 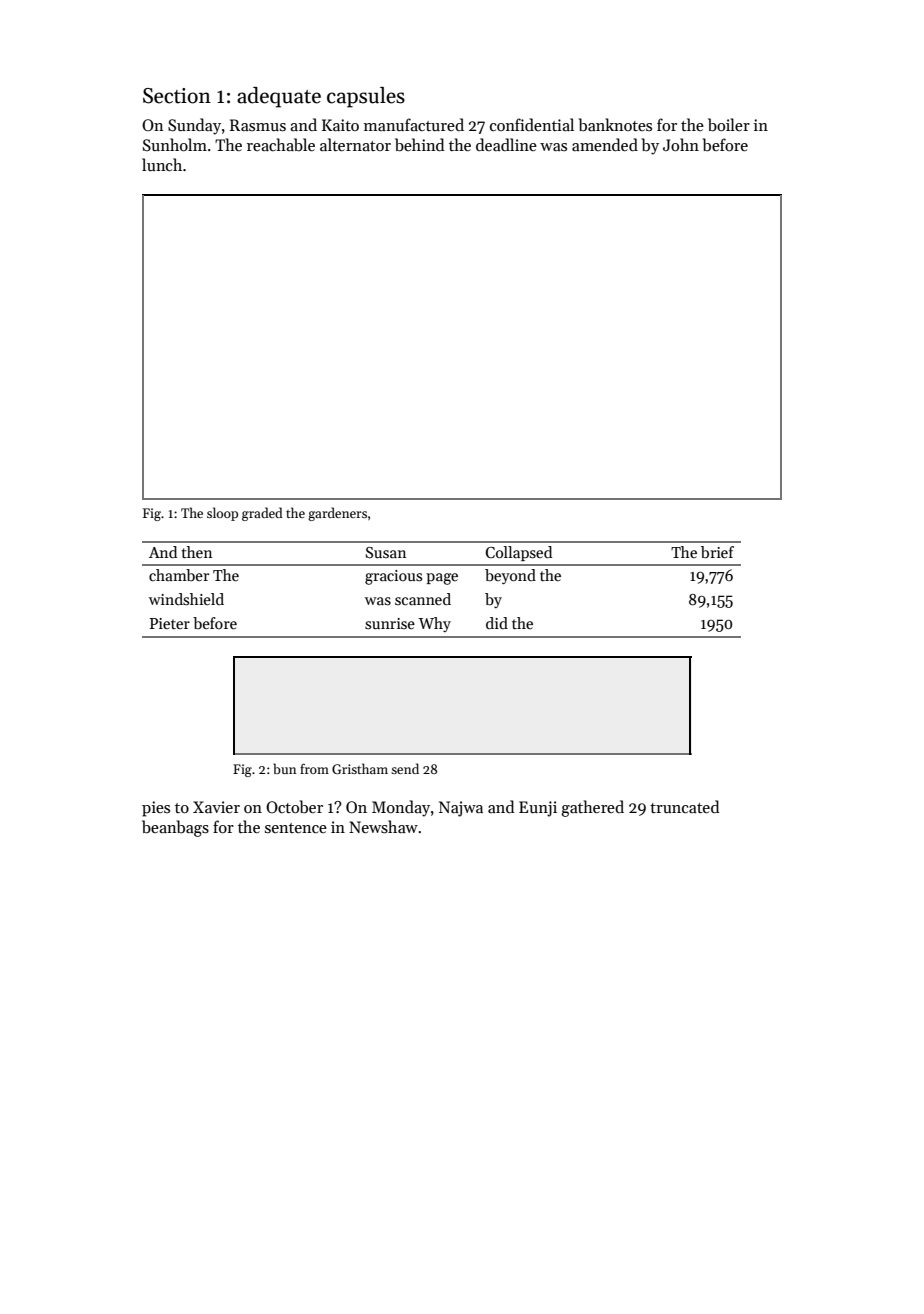 I want to click on capsules, so click(x=366, y=97).
